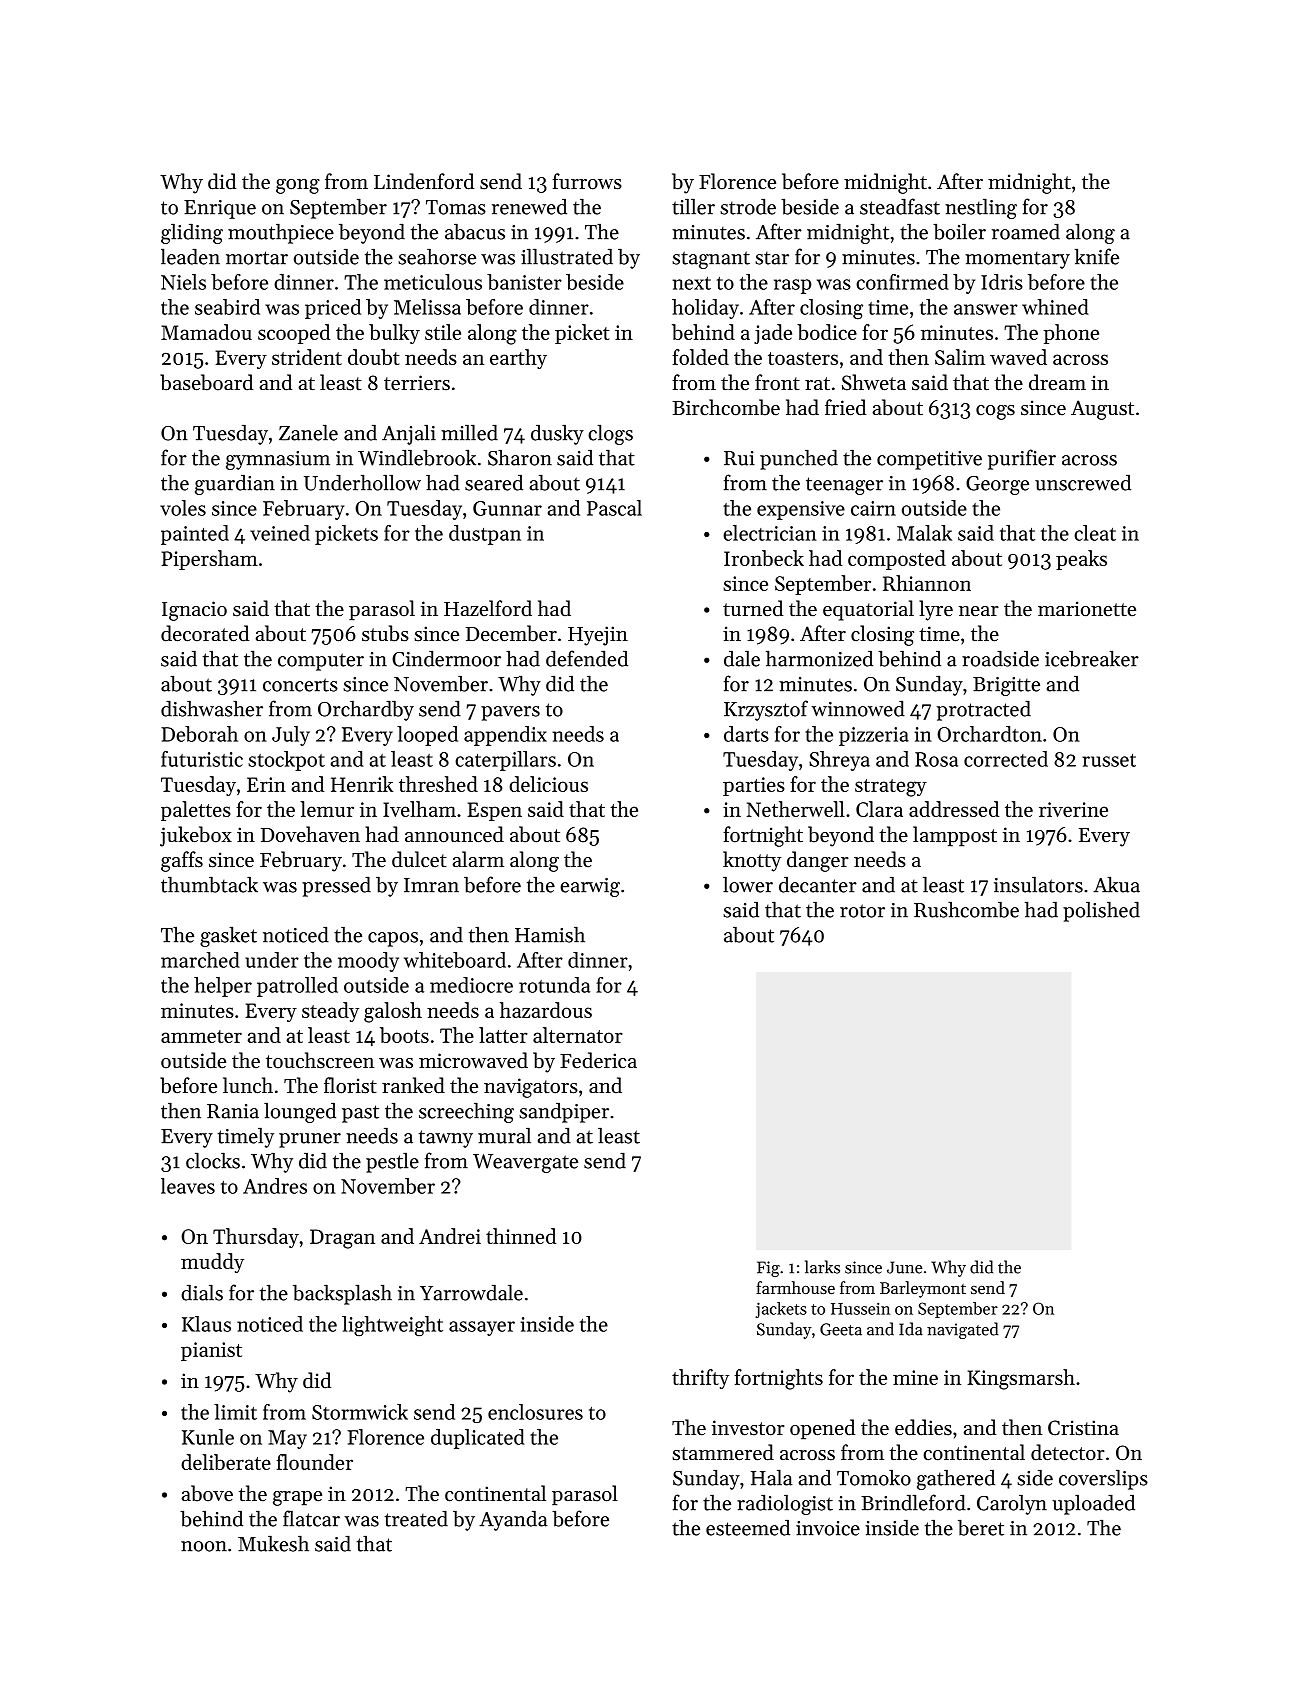 The height and width of the screenshot is (1702, 1316). Describe the element at coordinates (213, 1160) in the screenshot. I see `clocks` at that location.
